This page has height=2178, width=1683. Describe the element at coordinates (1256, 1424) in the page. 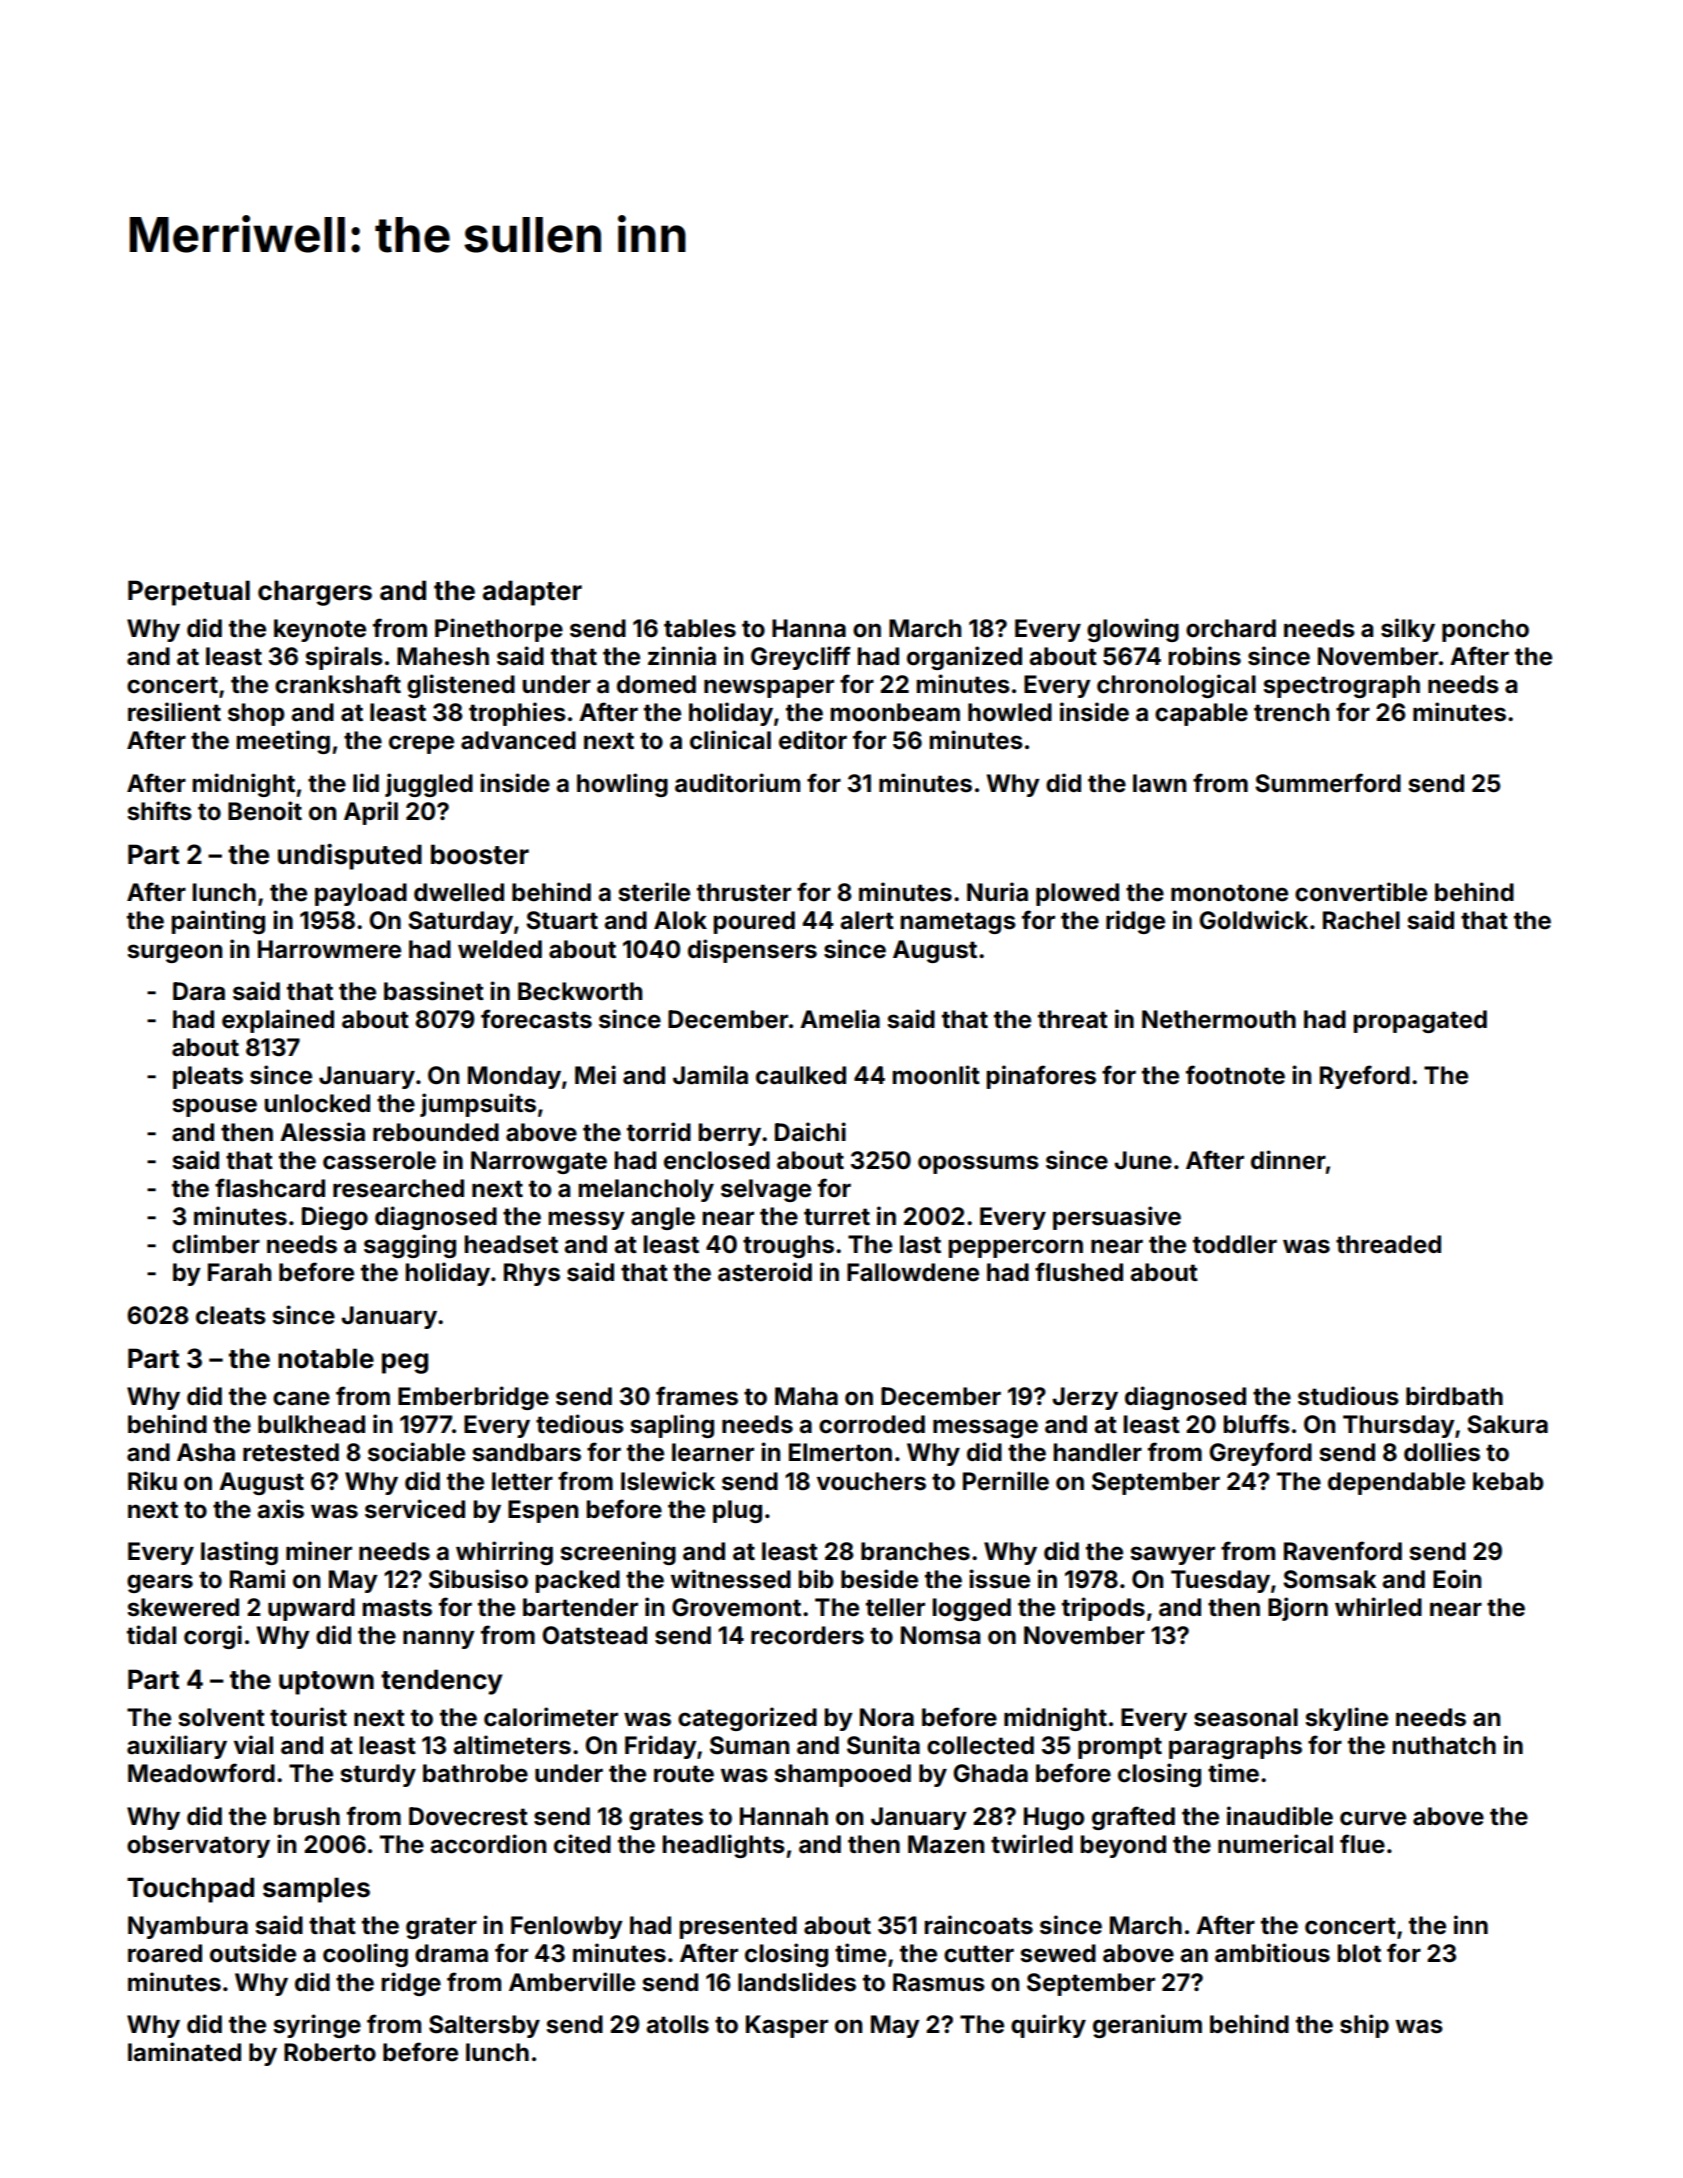

I see `bluffs` at that location.
